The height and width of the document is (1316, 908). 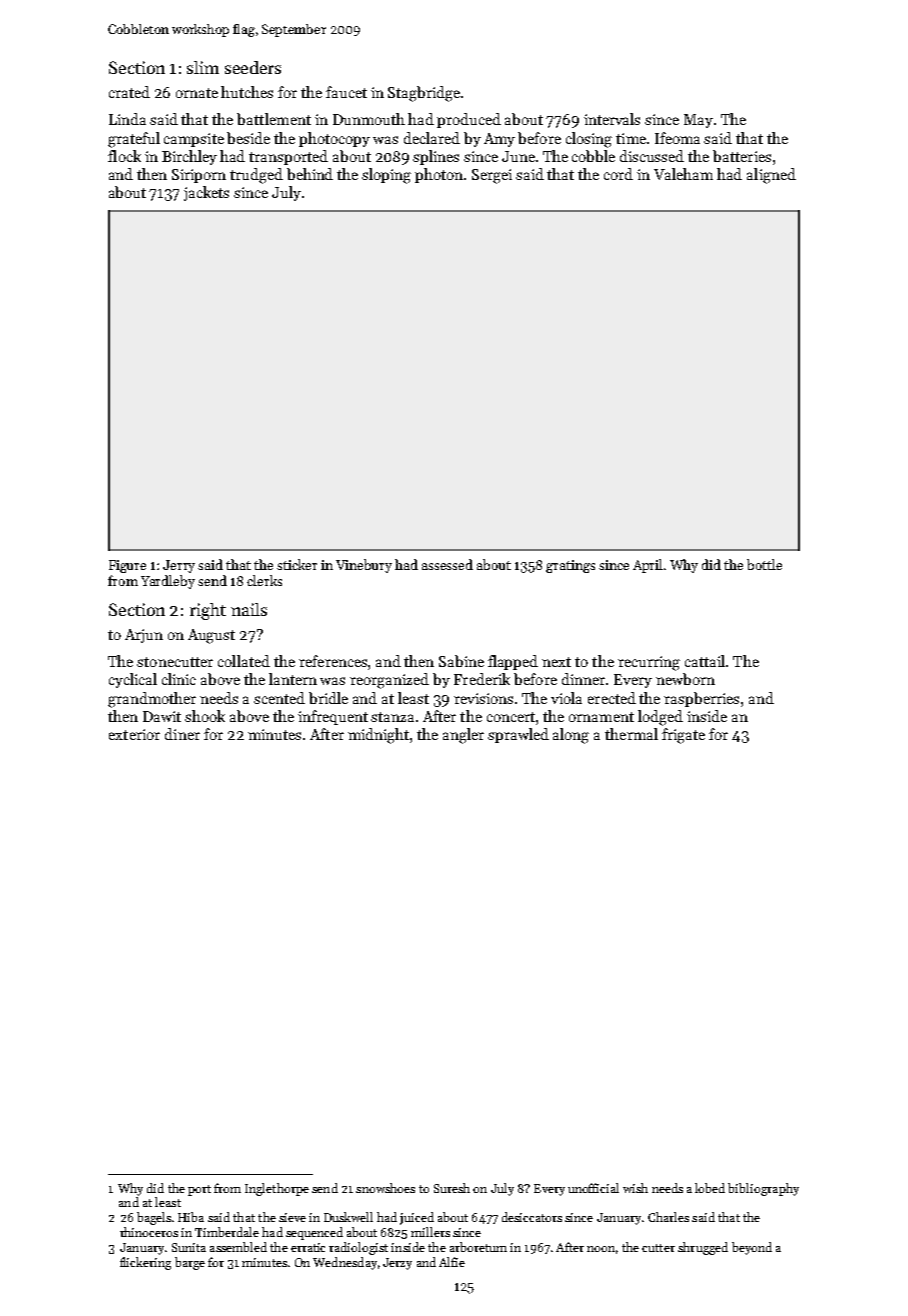 I want to click on intervals, so click(x=612, y=119).
